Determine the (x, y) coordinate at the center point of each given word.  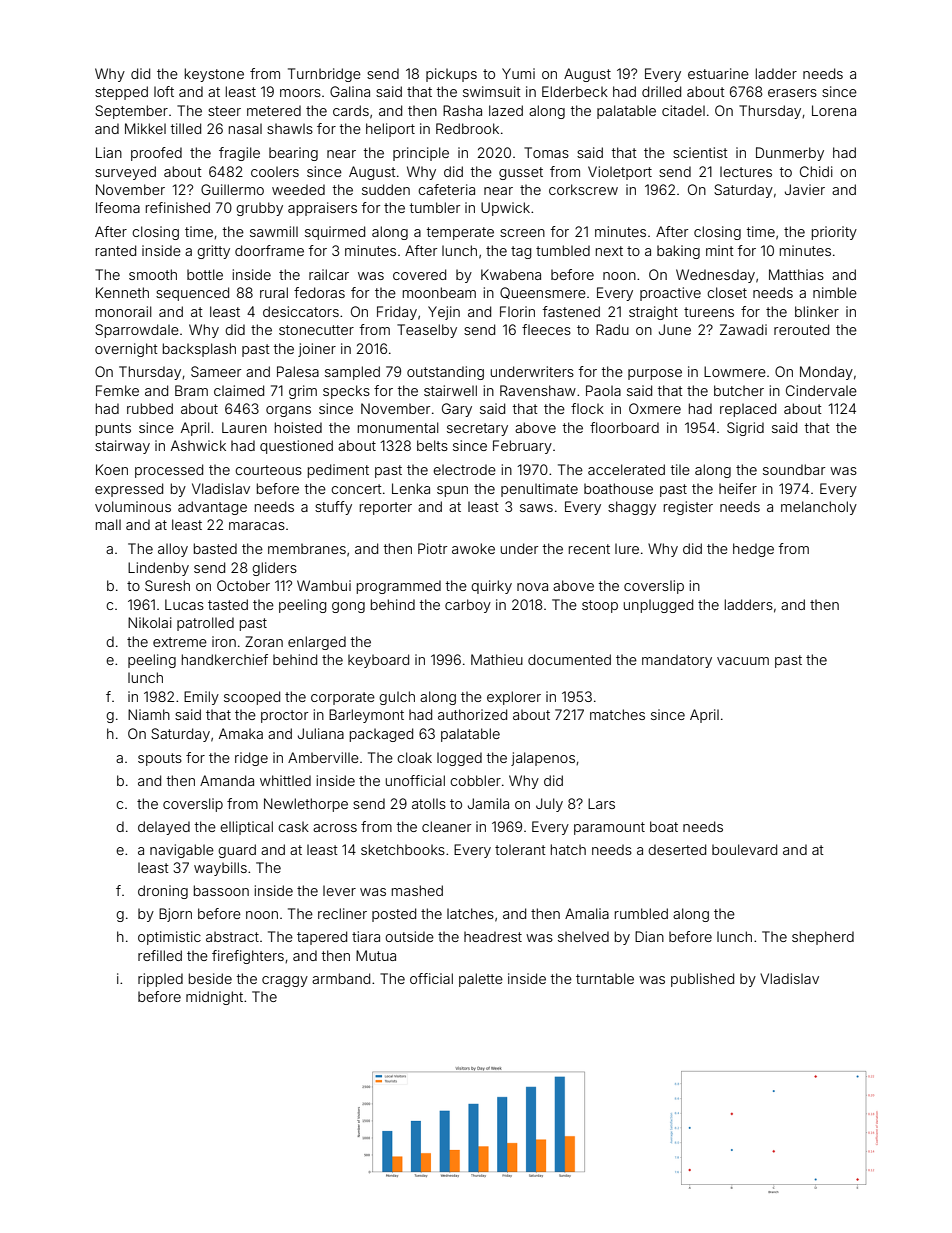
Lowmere (735, 371)
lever (339, 890)
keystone (214, 75)
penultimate (539, 490)
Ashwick (198, 445)
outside (409, 936)
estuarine (718, 73)
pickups (451, 75)
